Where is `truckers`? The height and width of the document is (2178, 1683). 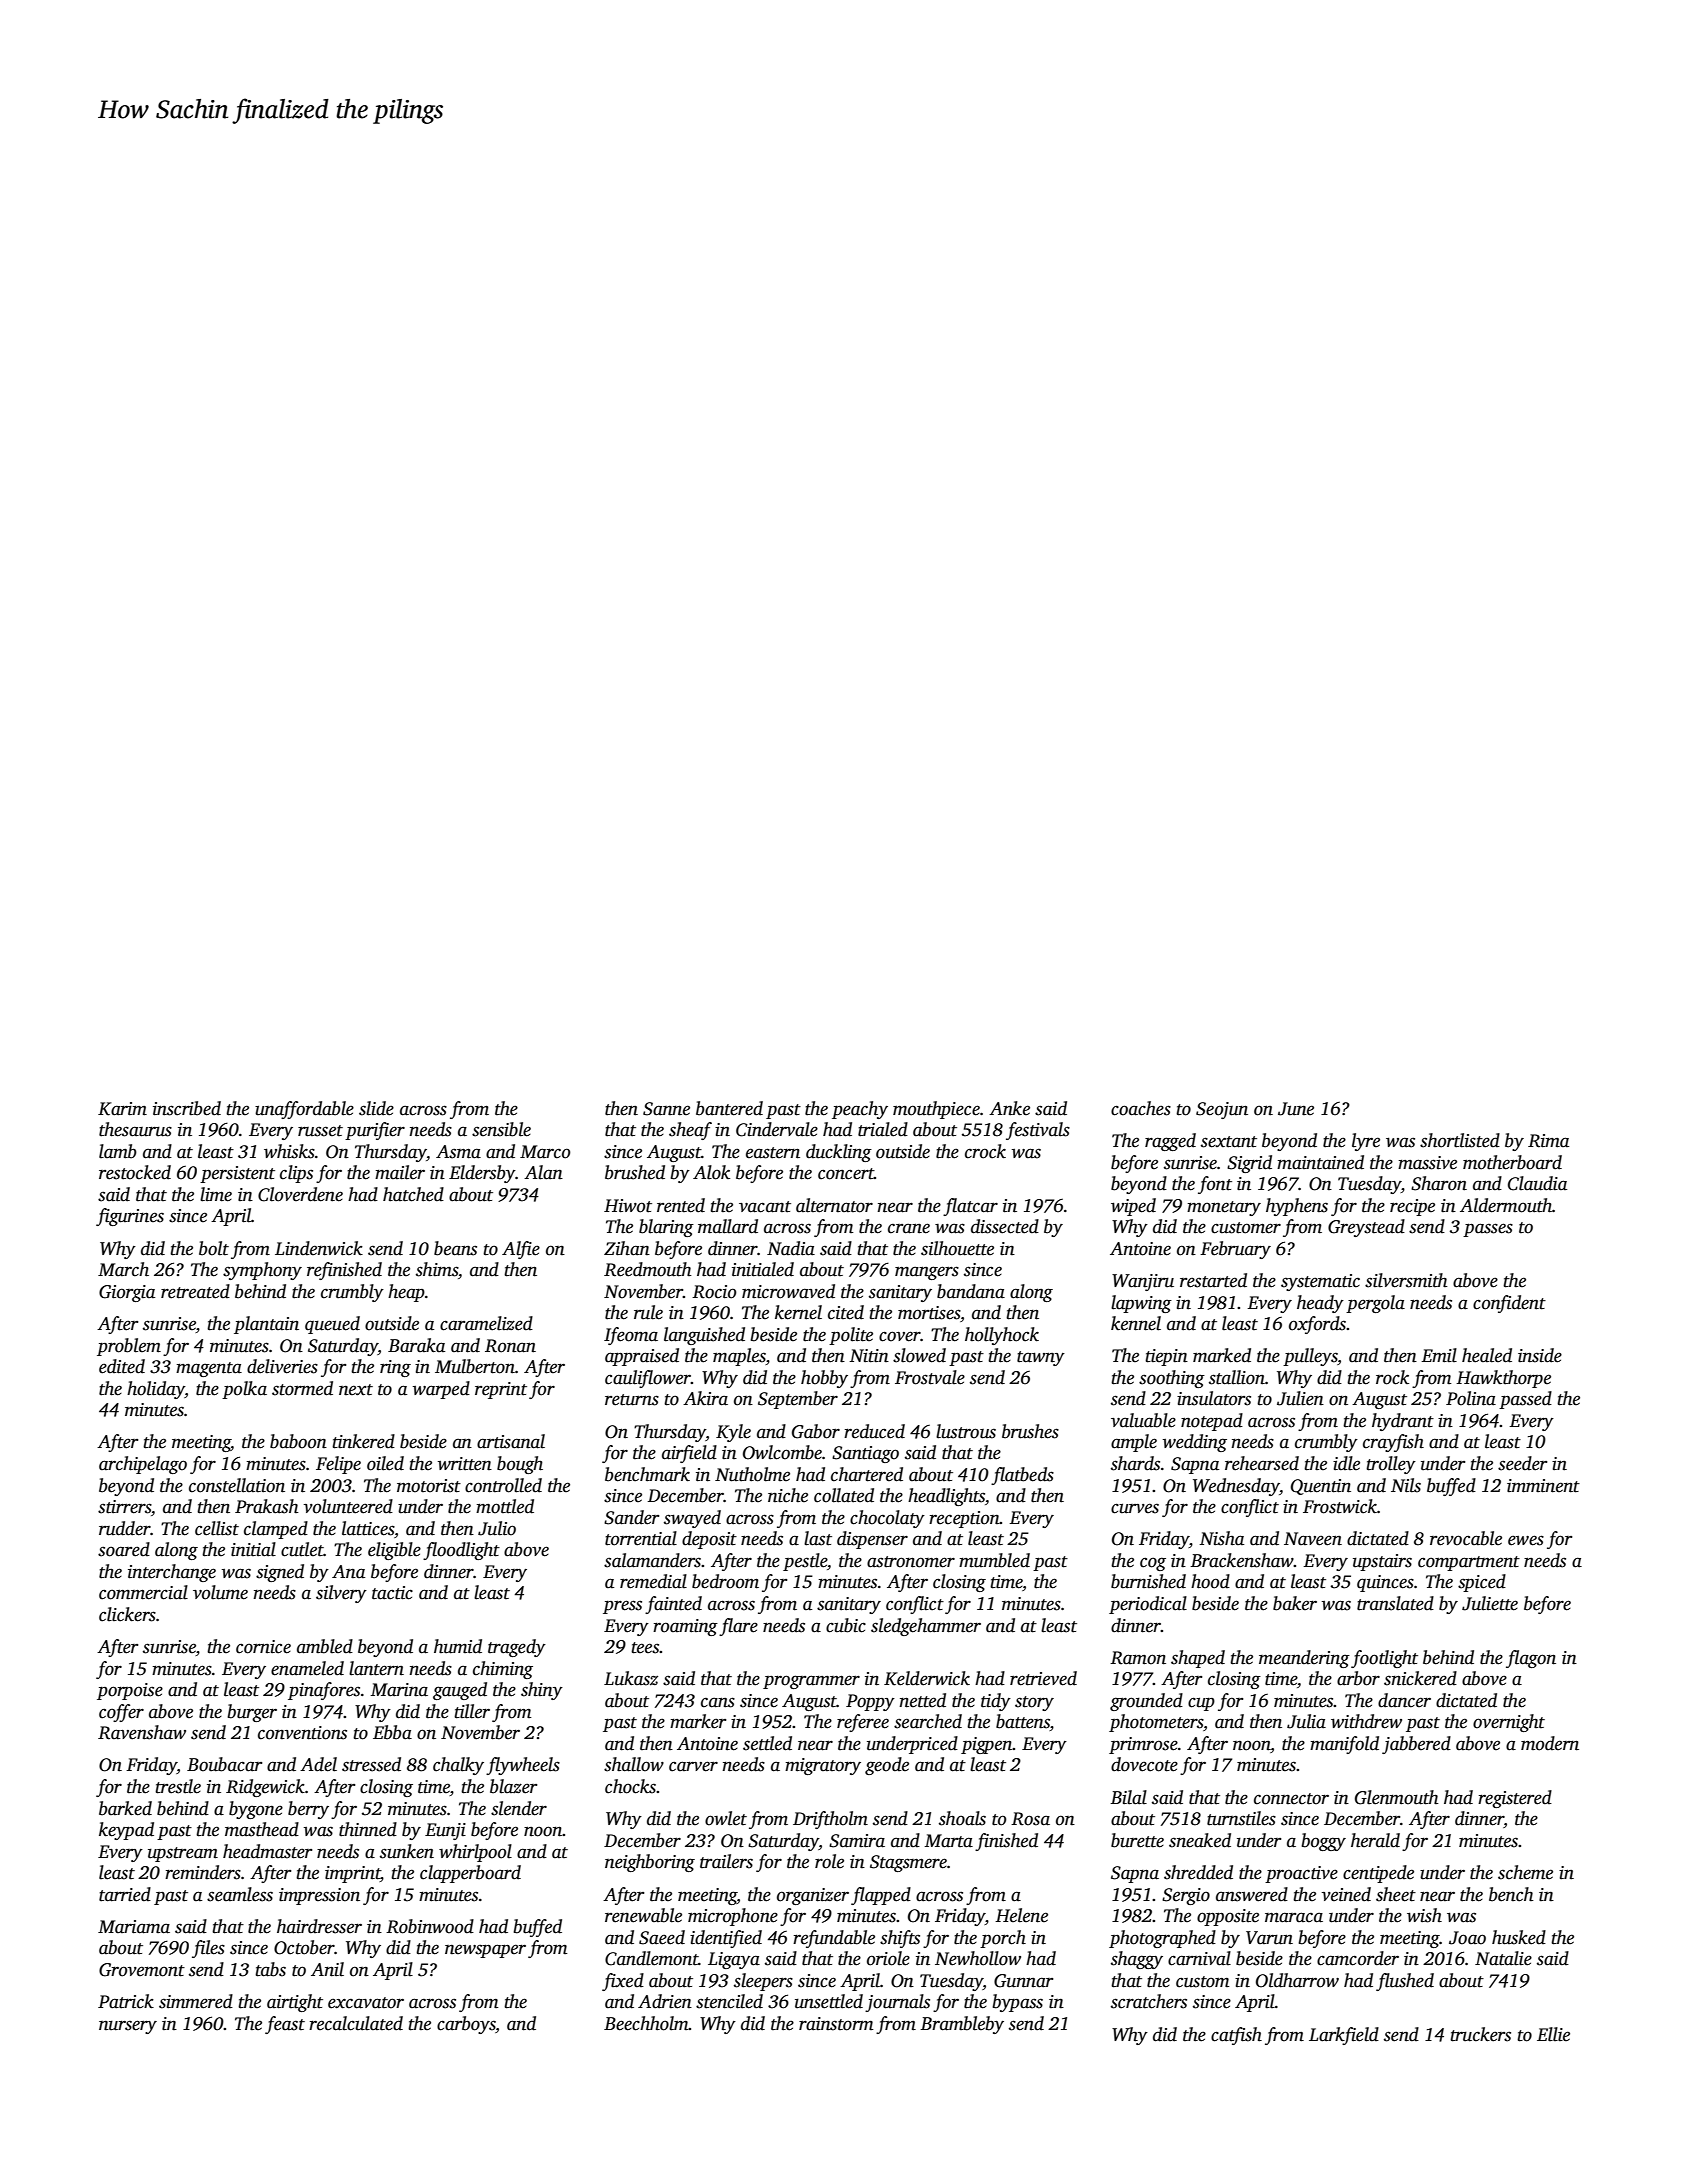
truckers is located at coordinates (1480, 2034).
